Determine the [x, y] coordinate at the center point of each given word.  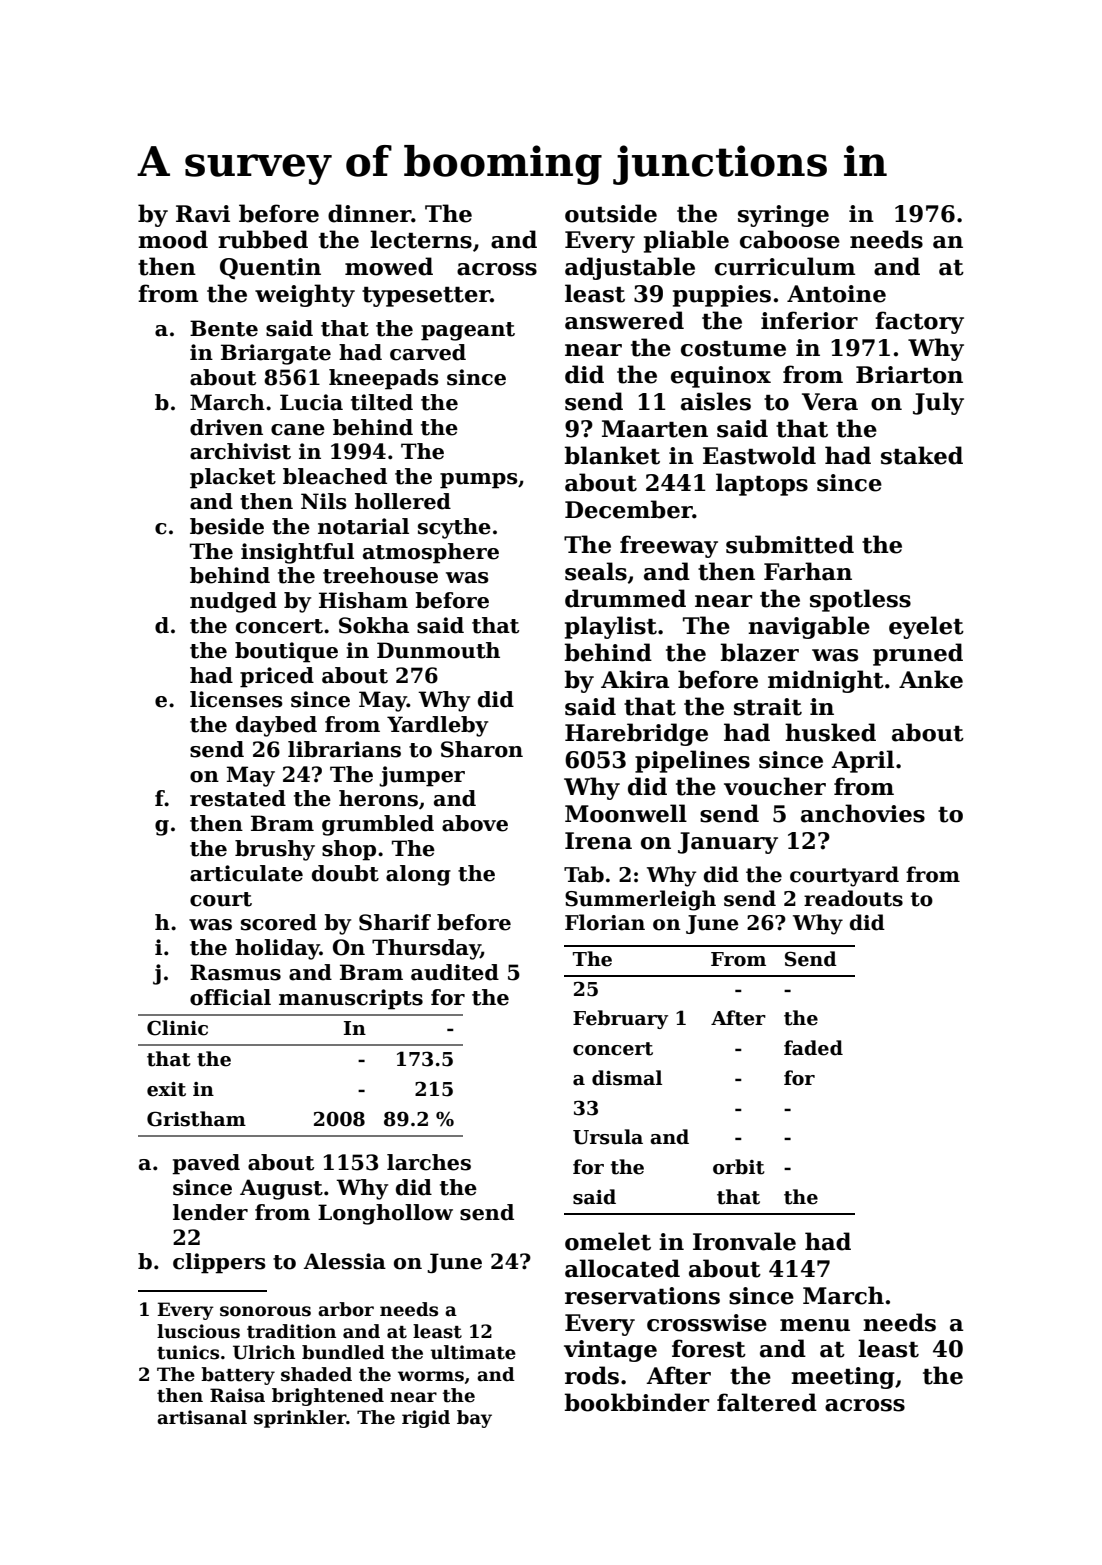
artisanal [202, 1417]
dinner [370, 213]
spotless [860, 600]
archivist [240, 451]
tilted [382, 402]
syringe [783, 216]
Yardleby [437, 726]
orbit [739, 1167]
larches [429, 1162]
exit [166, 1089]
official [230, 997]
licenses [236, 699]
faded [813, 1048]
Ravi [203, 214]
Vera [830, 402]
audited [455, 972]
